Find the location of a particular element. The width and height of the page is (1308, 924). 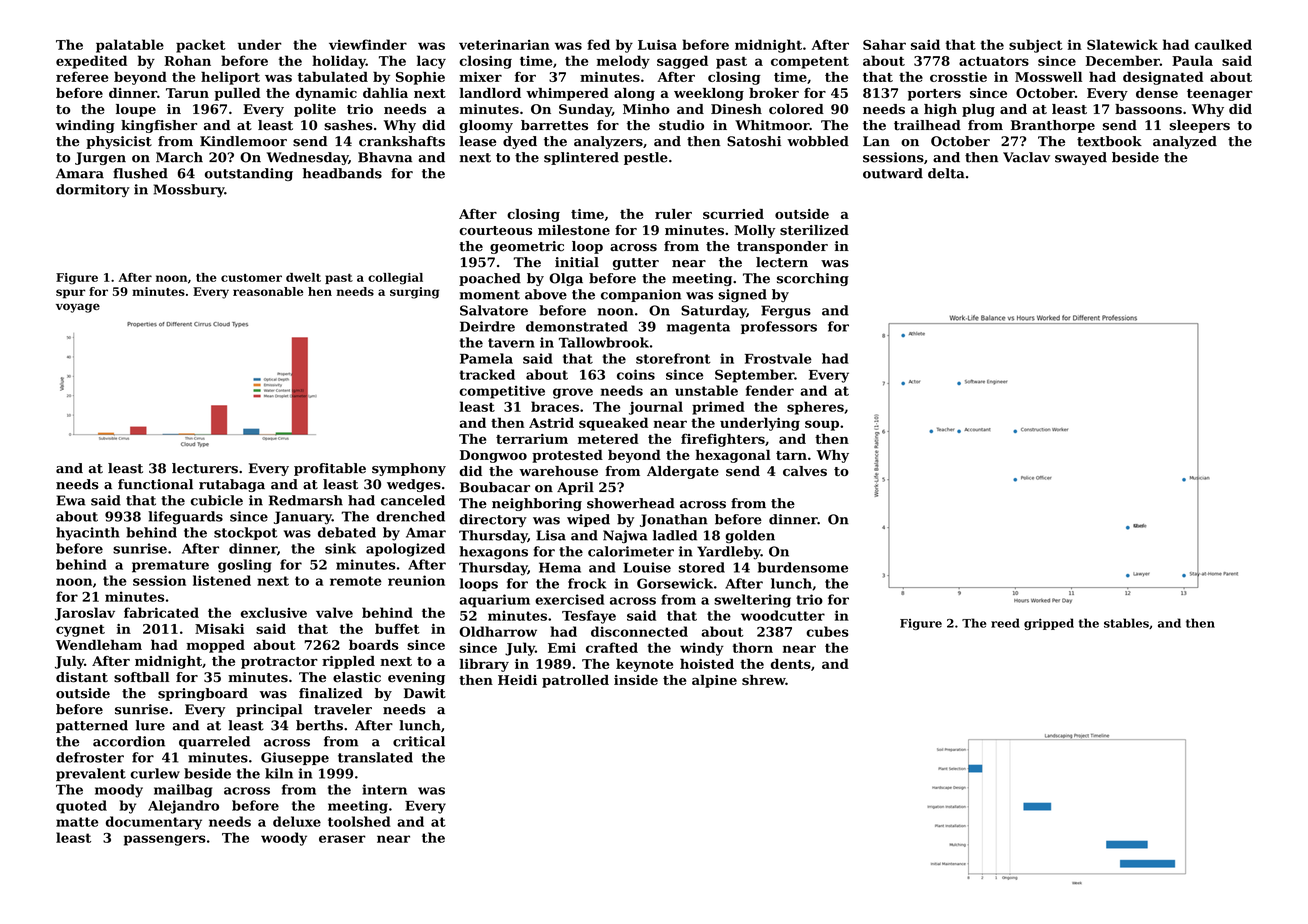

subject is located at coordinates (1036, 46).
